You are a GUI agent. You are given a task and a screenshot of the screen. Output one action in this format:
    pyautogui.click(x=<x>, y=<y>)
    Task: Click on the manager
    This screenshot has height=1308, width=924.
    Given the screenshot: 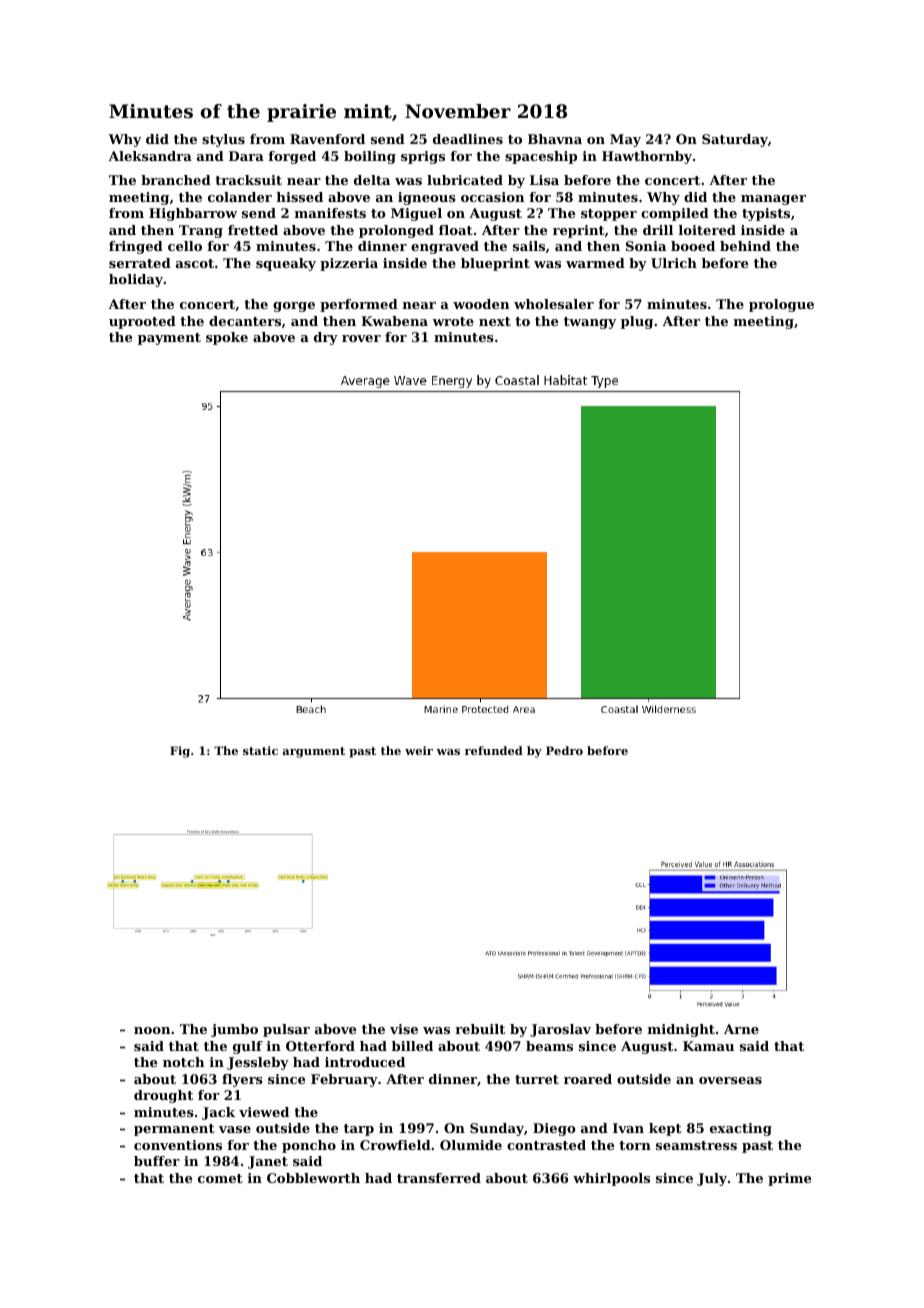 What is the action you would take?
    pyautogui.click(x=773, y=200)
